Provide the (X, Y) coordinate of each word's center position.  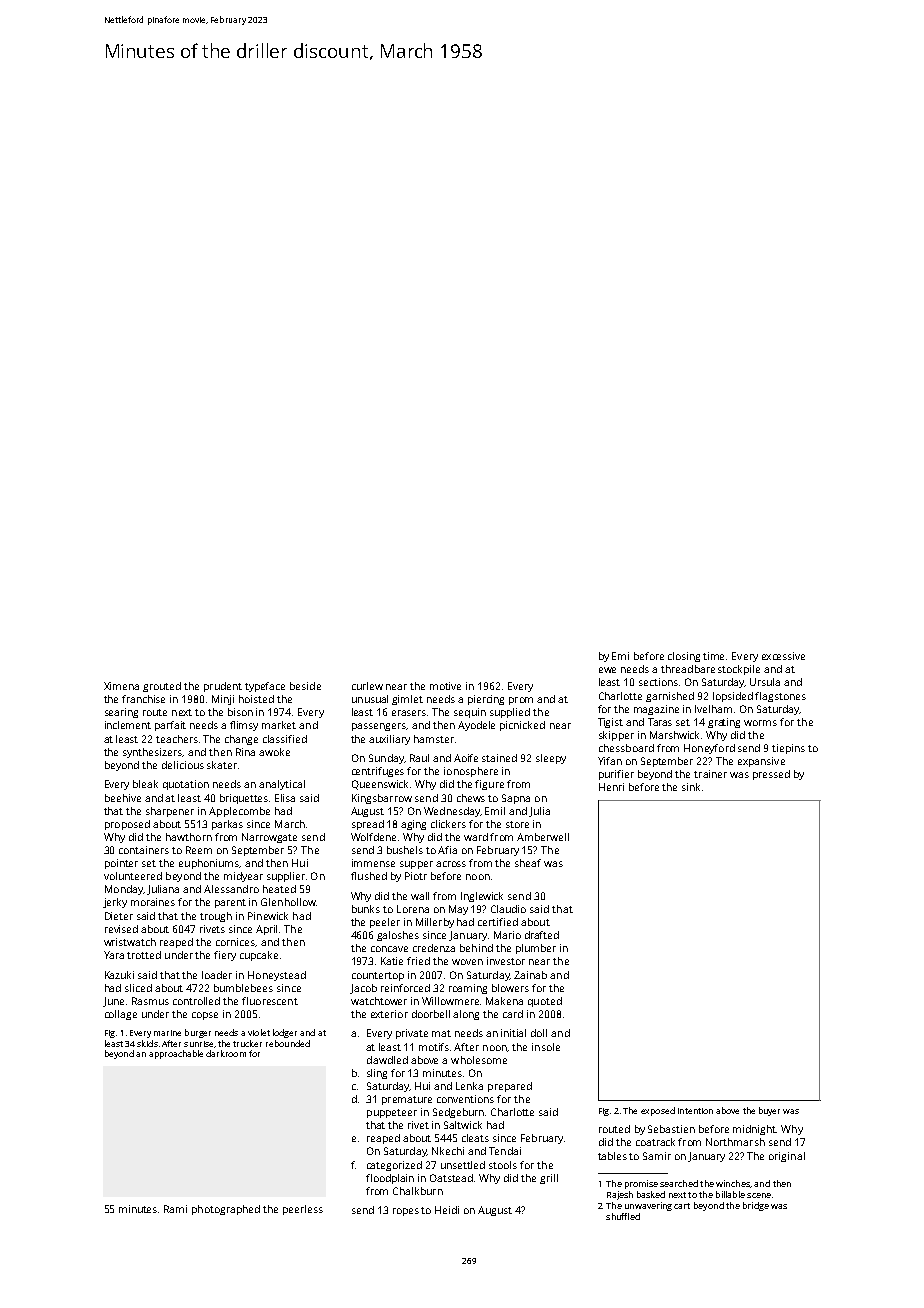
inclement (128, 725)
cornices (236, 942)
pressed (771, 775)
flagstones (780, 697)
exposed (658, 1111)
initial (513, 1033)
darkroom (226, 1053)
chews (471, 798)
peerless (303, 1210)
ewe (607, 670)
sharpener (170, 812)
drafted (542, 935)
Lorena (413, 909)
